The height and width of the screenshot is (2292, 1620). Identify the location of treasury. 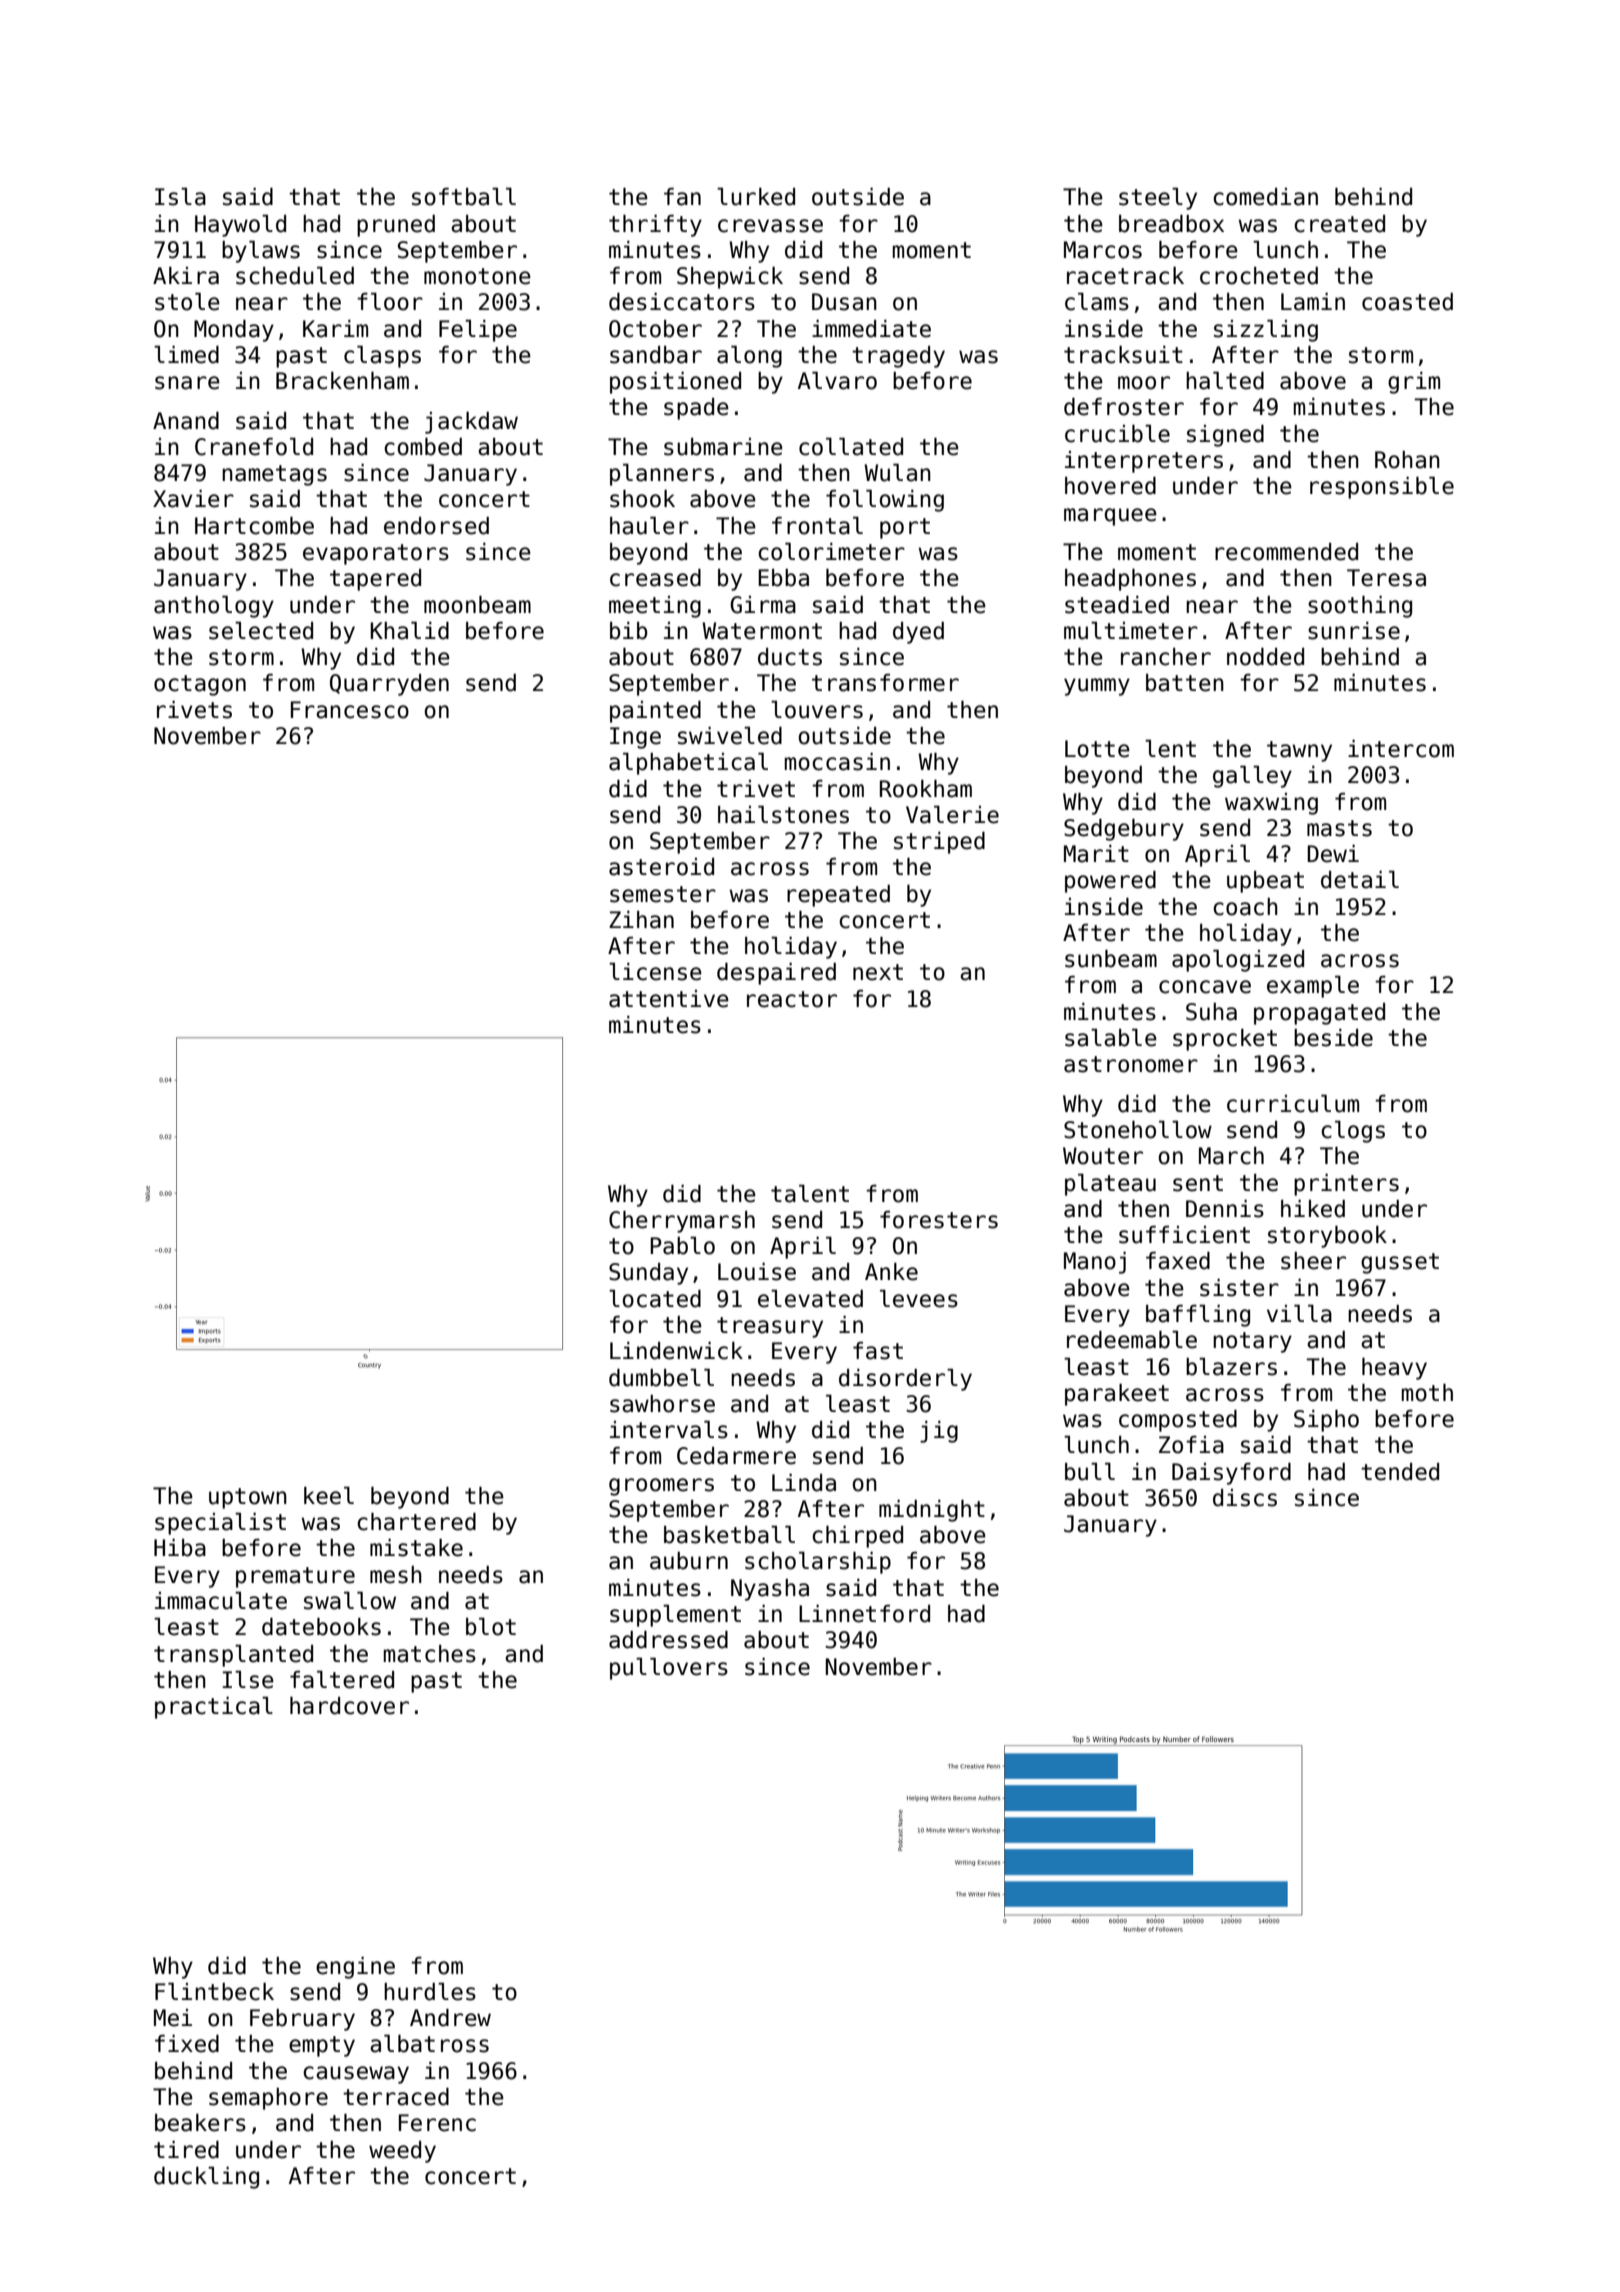
(770, 1327).
